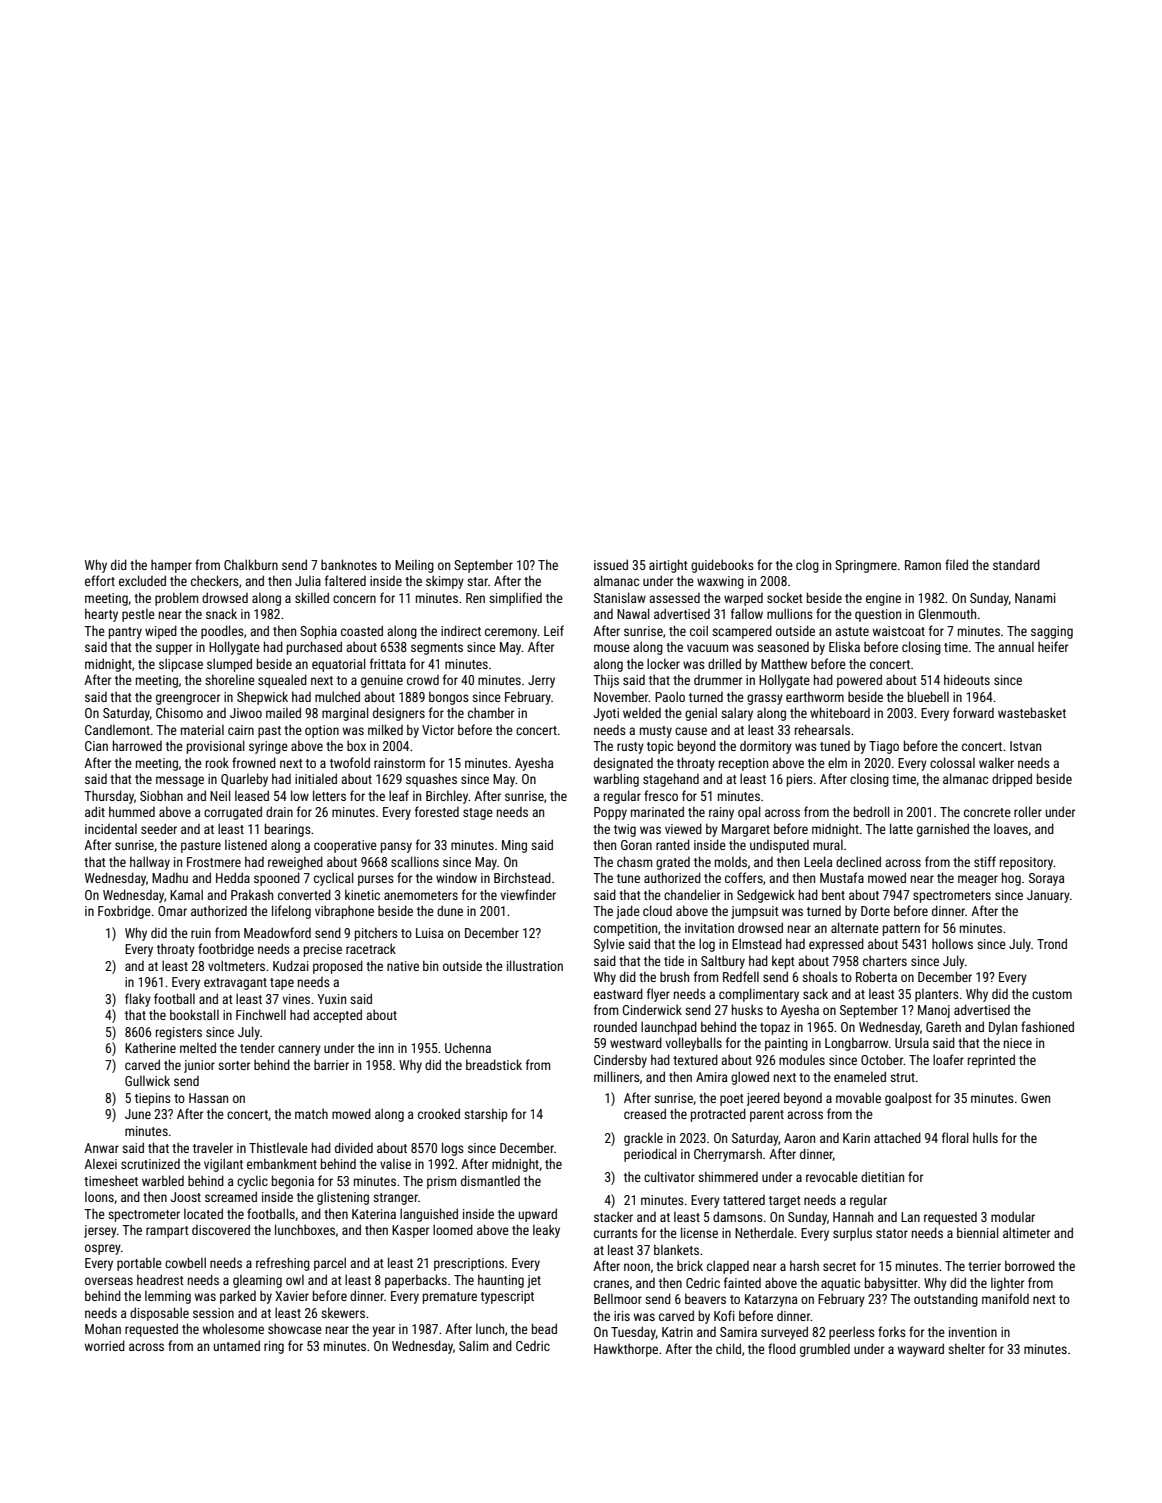 This screenshot has height=1503, width=1162. What do you see at coordinates (628, 912) in the screenshot?
I see `jade` at bounding box center [628, 912].
